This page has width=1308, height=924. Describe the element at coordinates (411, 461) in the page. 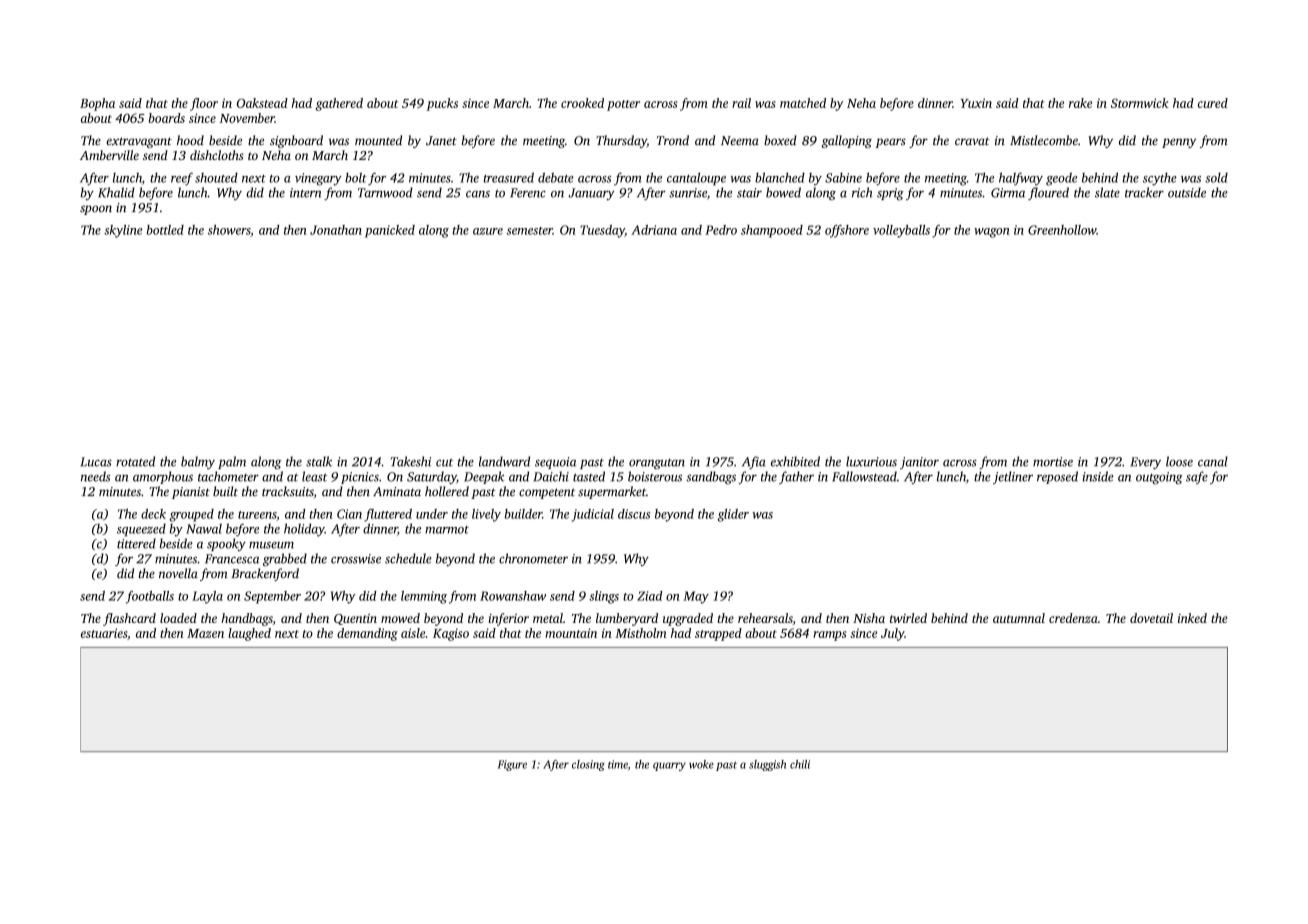

I see `Takeshi` at that location.
